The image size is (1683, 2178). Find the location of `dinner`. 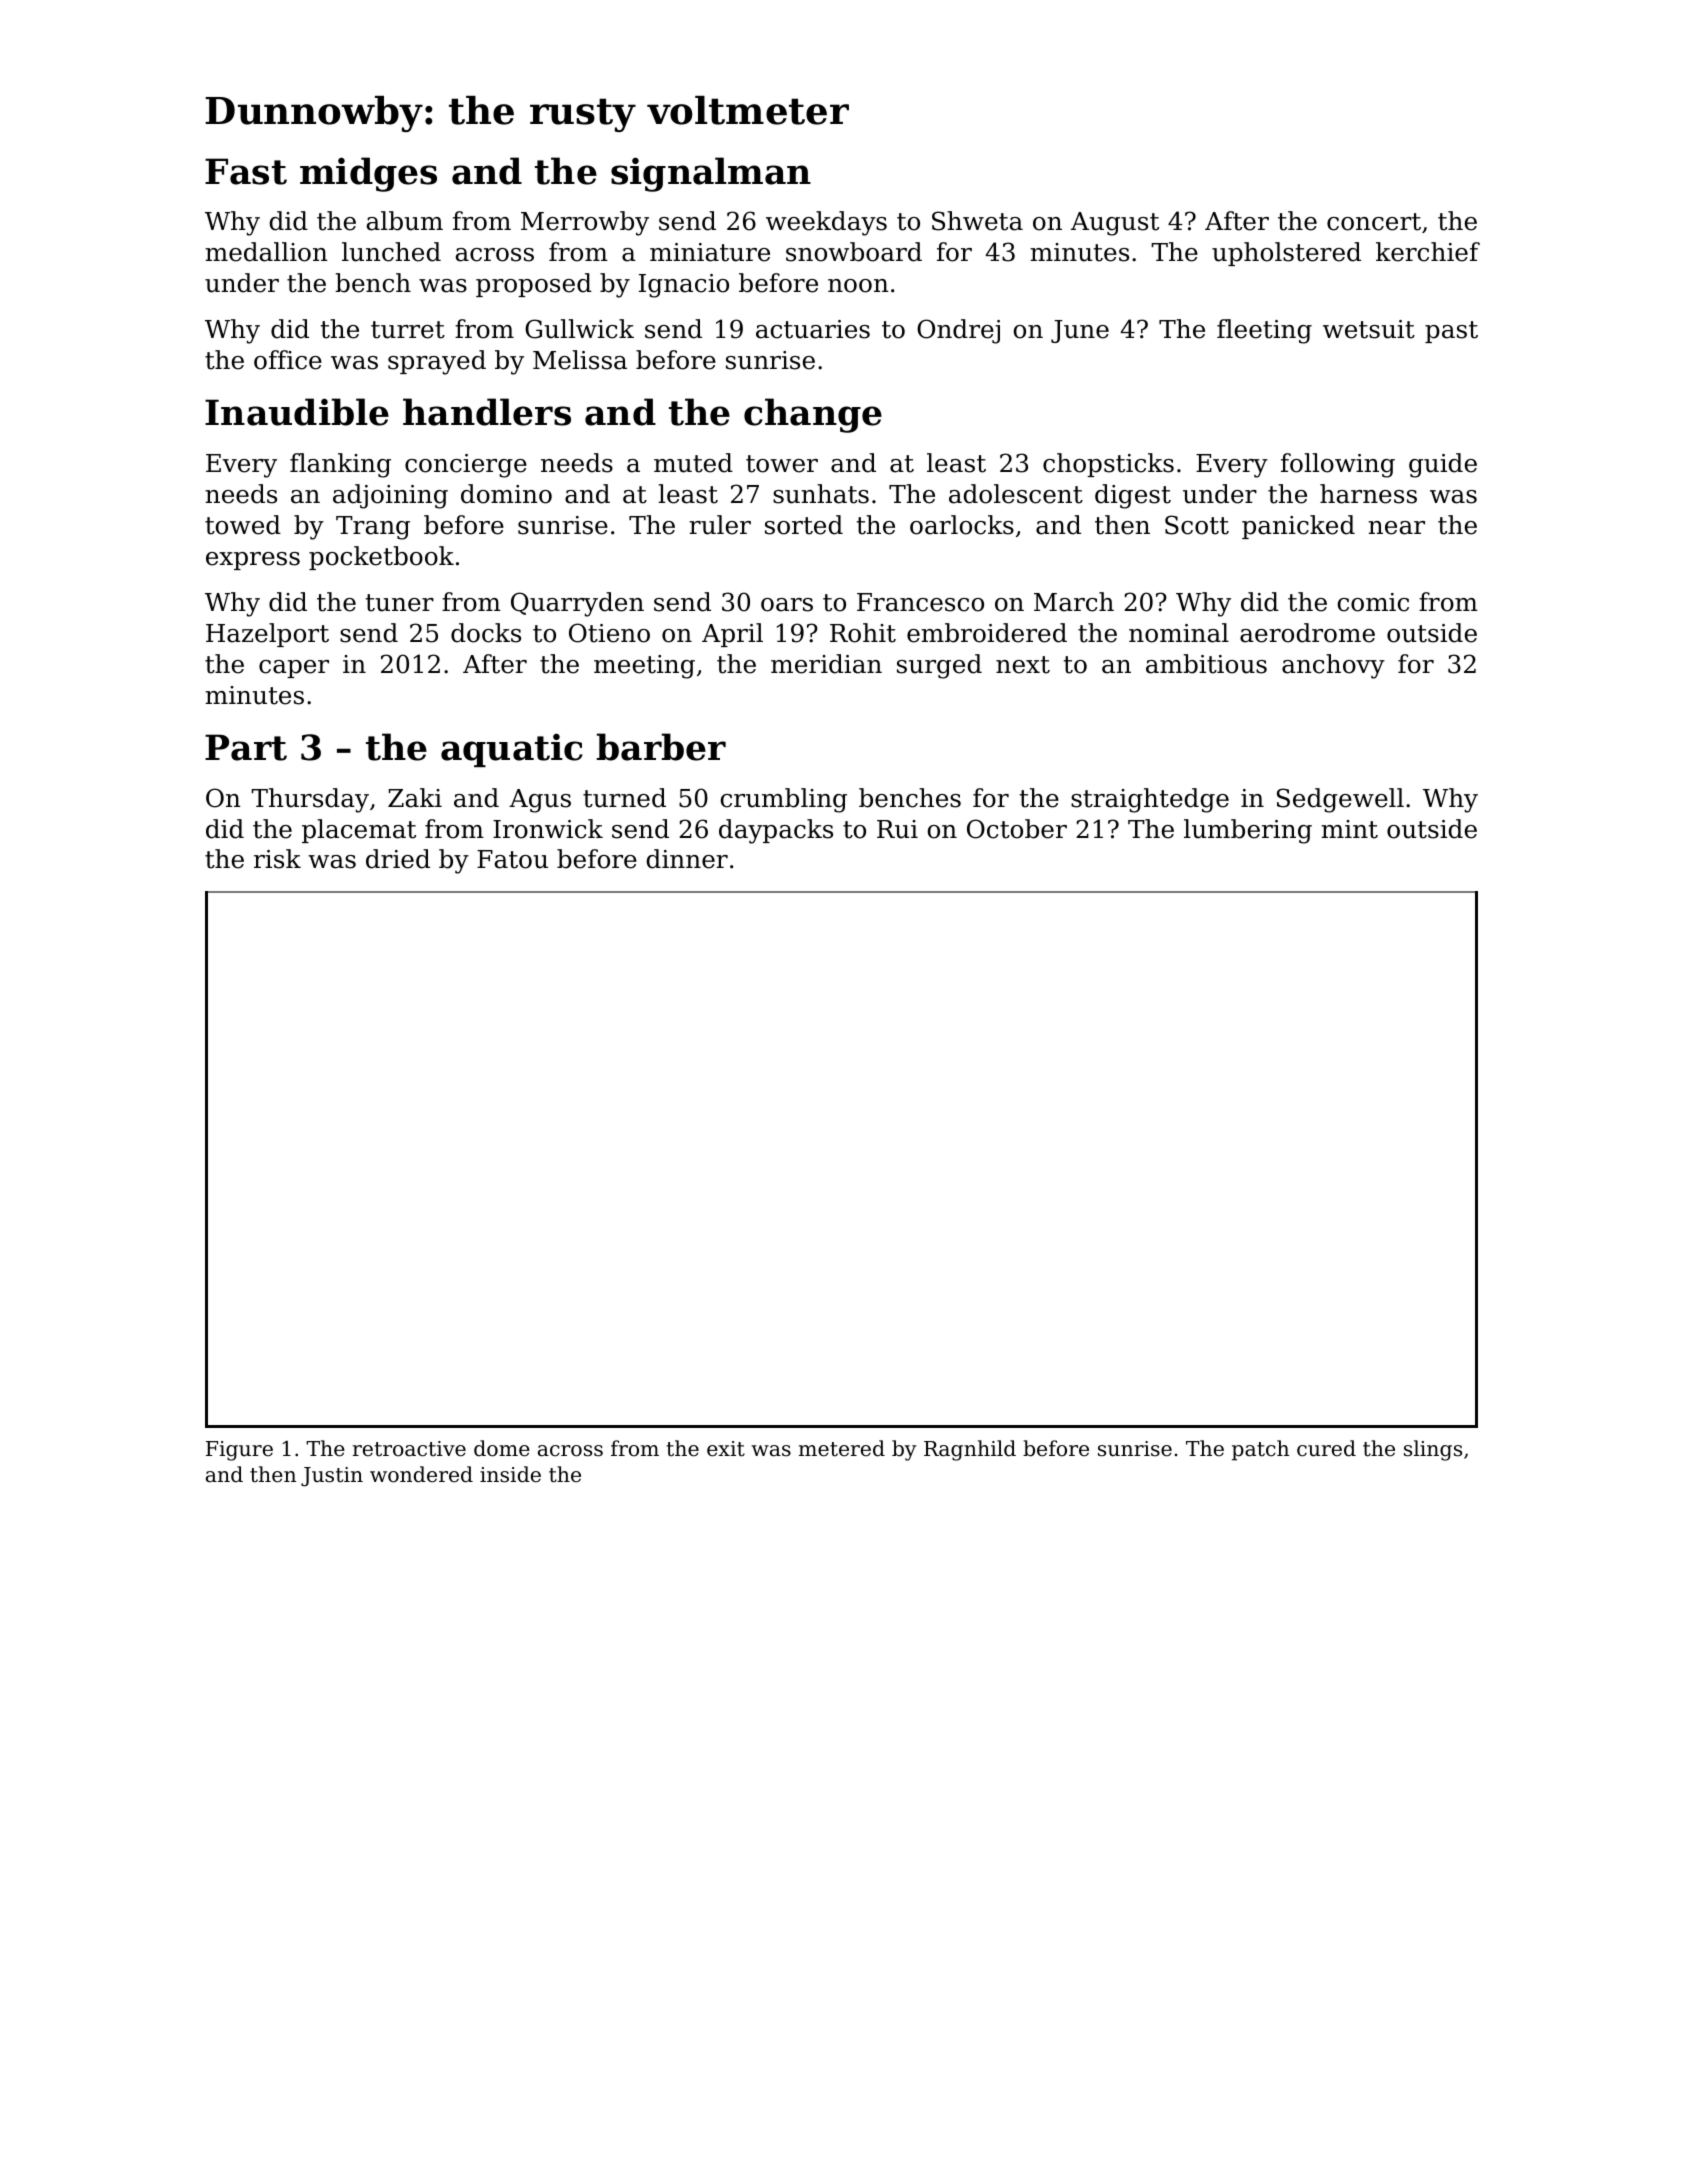

dinner is located at coordinates (687, 859).
